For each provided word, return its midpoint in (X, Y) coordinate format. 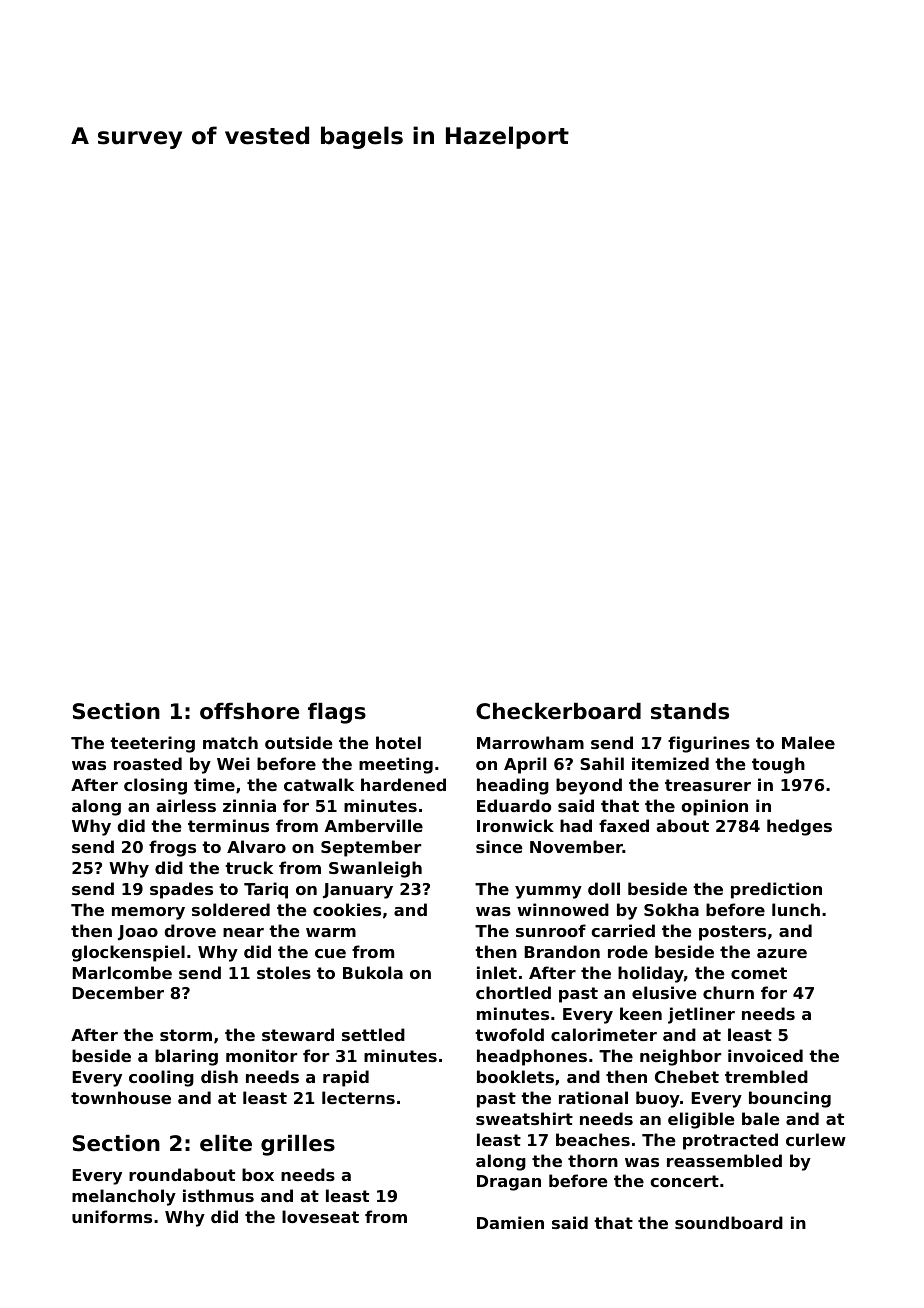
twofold (509, 1034)
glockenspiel (128, 953)
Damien (510, 1222)
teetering (152, 744)
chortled (513, 992)
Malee (808, 742)
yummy (548, 892)
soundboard (729, 1222)
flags (337, 713)
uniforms (112, 1216)
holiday (651, 974)
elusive (664, 992)
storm (186, 1035)
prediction (776, 890)
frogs (172, 848)
